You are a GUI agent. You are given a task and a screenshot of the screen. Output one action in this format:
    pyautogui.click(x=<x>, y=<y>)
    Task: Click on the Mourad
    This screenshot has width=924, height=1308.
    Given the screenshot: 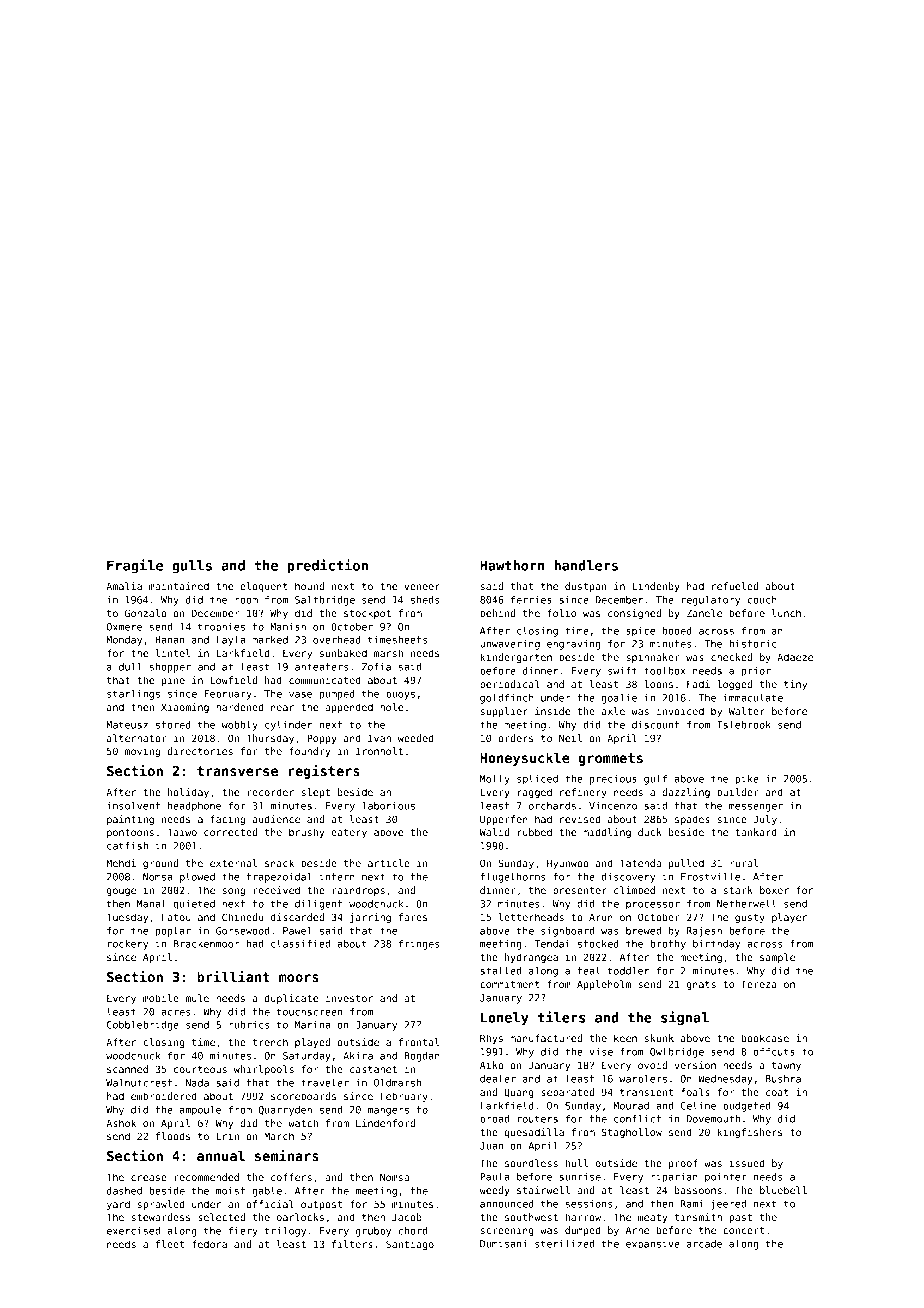 What is the action you would take?
    pyautogui.click(x=631, y=1106)
